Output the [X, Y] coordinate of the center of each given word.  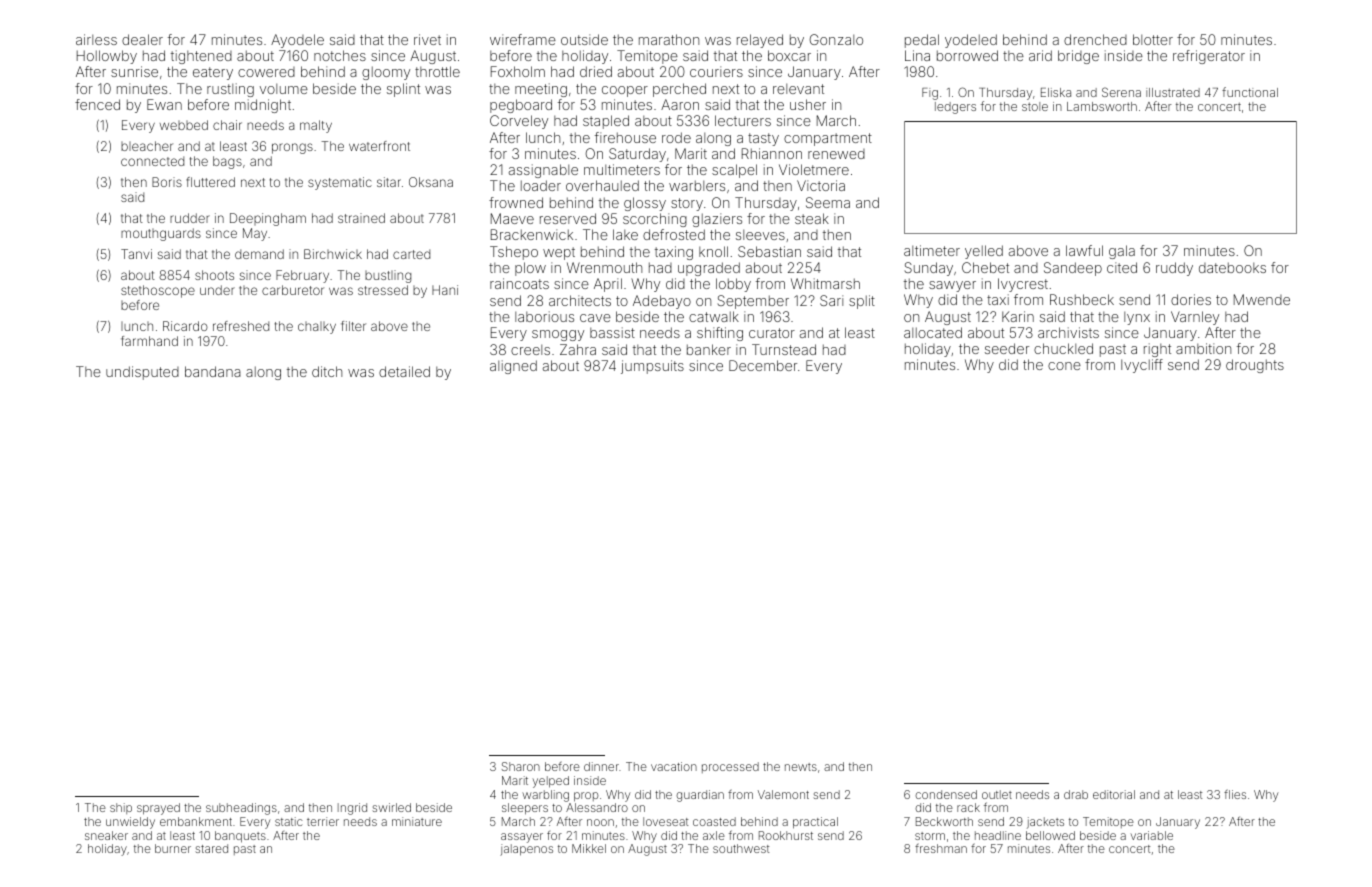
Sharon [521, 766]
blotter [1153, 39]
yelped [551, 782]
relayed [760, 41]
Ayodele [297, 41]
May [255, 234]
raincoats [519, 283]
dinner [601, 766]
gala [1122, 252]
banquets [240, 837]
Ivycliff [1142, 366]
